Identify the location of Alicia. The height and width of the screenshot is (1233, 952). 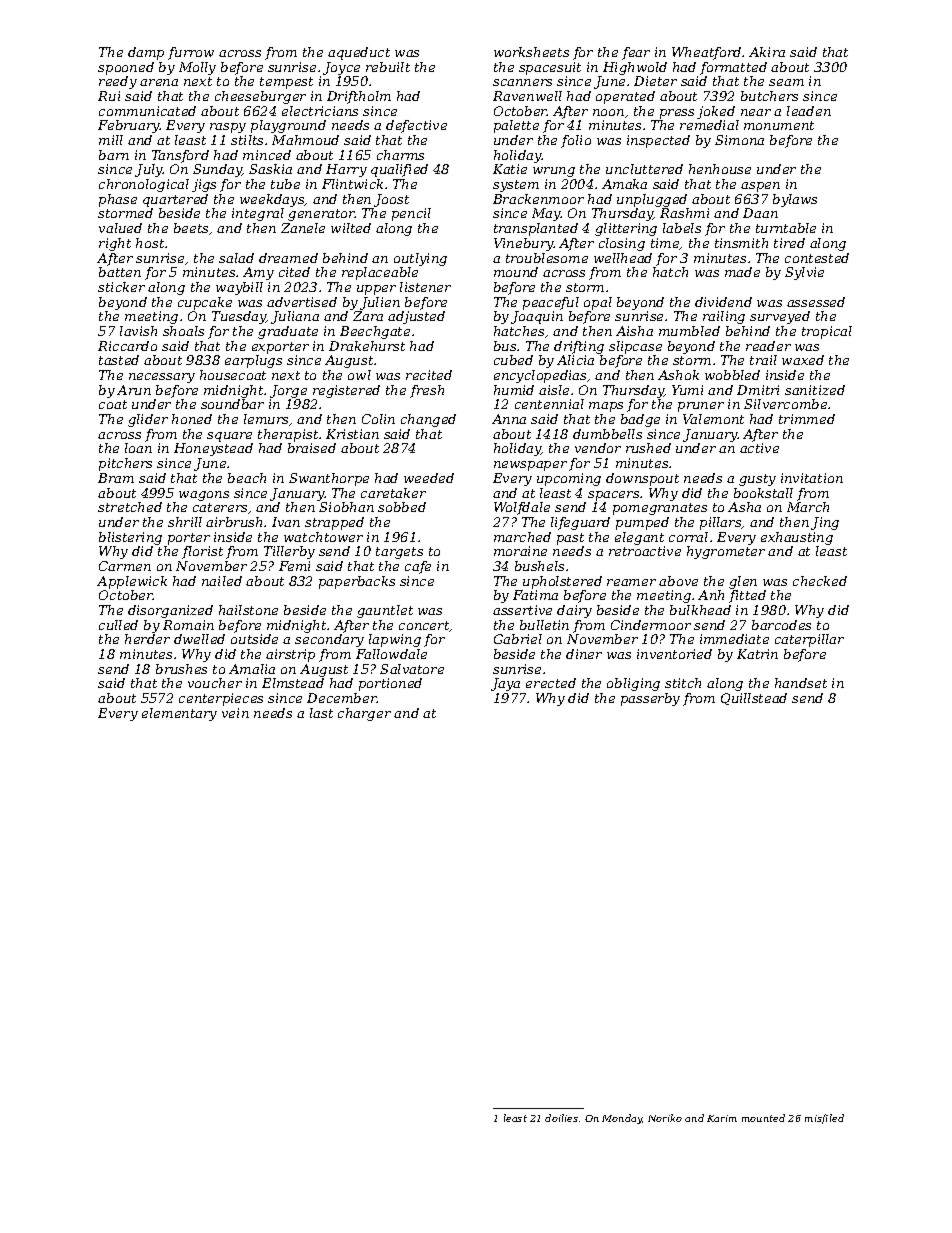
(575, 360).
